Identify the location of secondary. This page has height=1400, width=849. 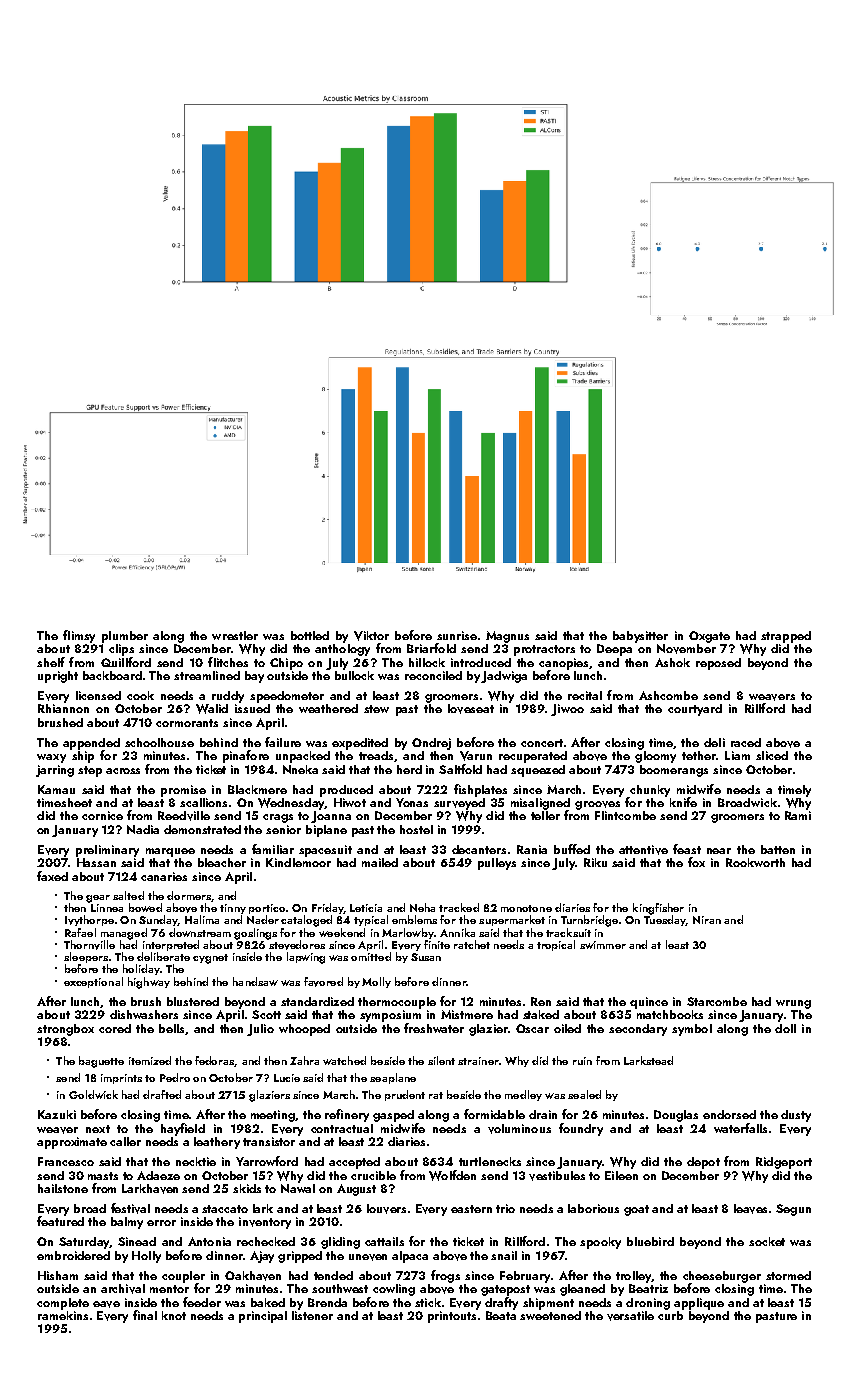
(638, 1030).
